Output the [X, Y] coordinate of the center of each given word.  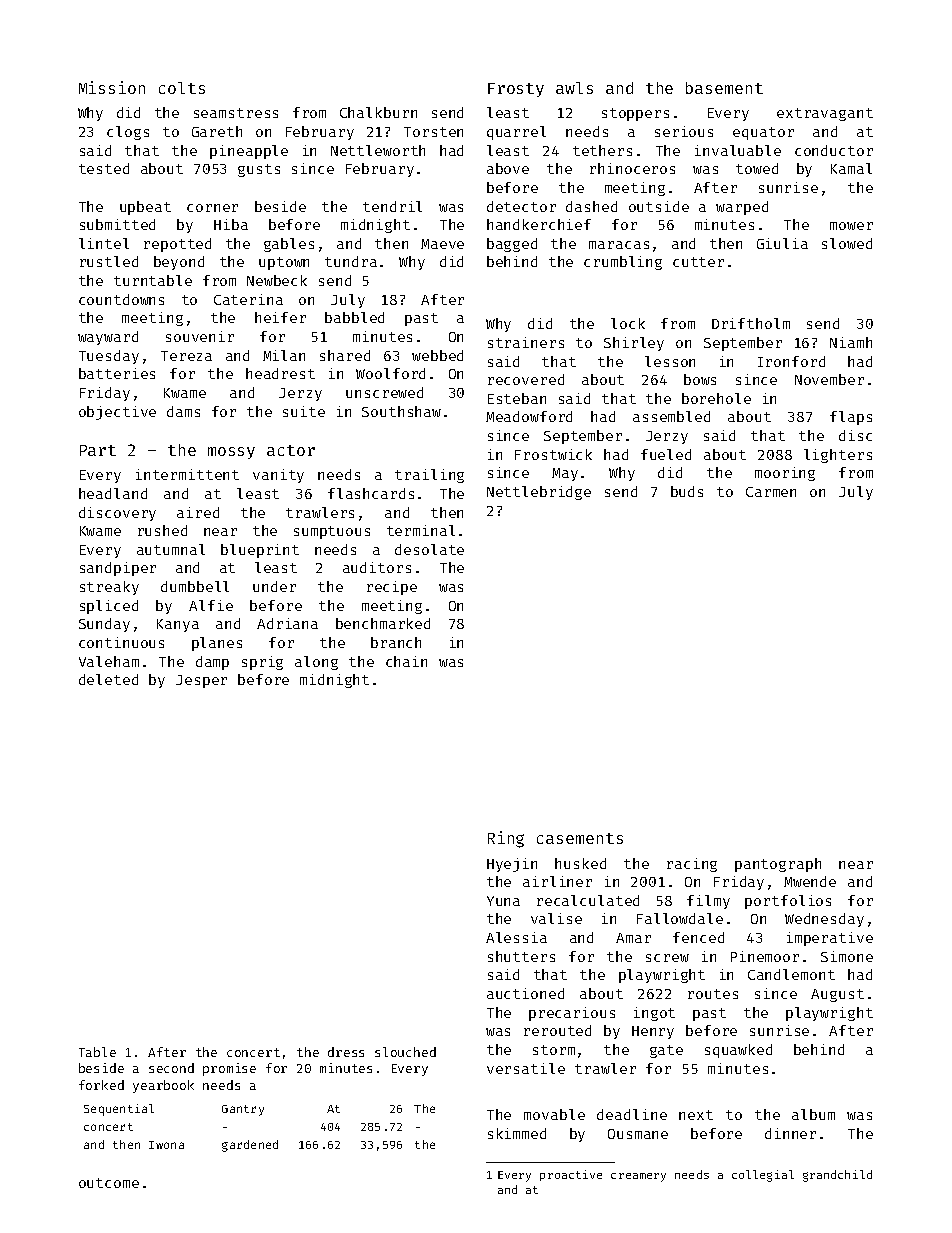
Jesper [201, 681]
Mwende [810, 881]
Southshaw [401, 411]
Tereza [186, 356]
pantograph [778, 865]
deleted [108, 679]
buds [687, 491]
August [837, 995]
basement [724, 88]
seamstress [236, 113]
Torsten [433, 132]
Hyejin [512, 865]
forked [101, 1085]
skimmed [517, 1133]
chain [406, 661]
